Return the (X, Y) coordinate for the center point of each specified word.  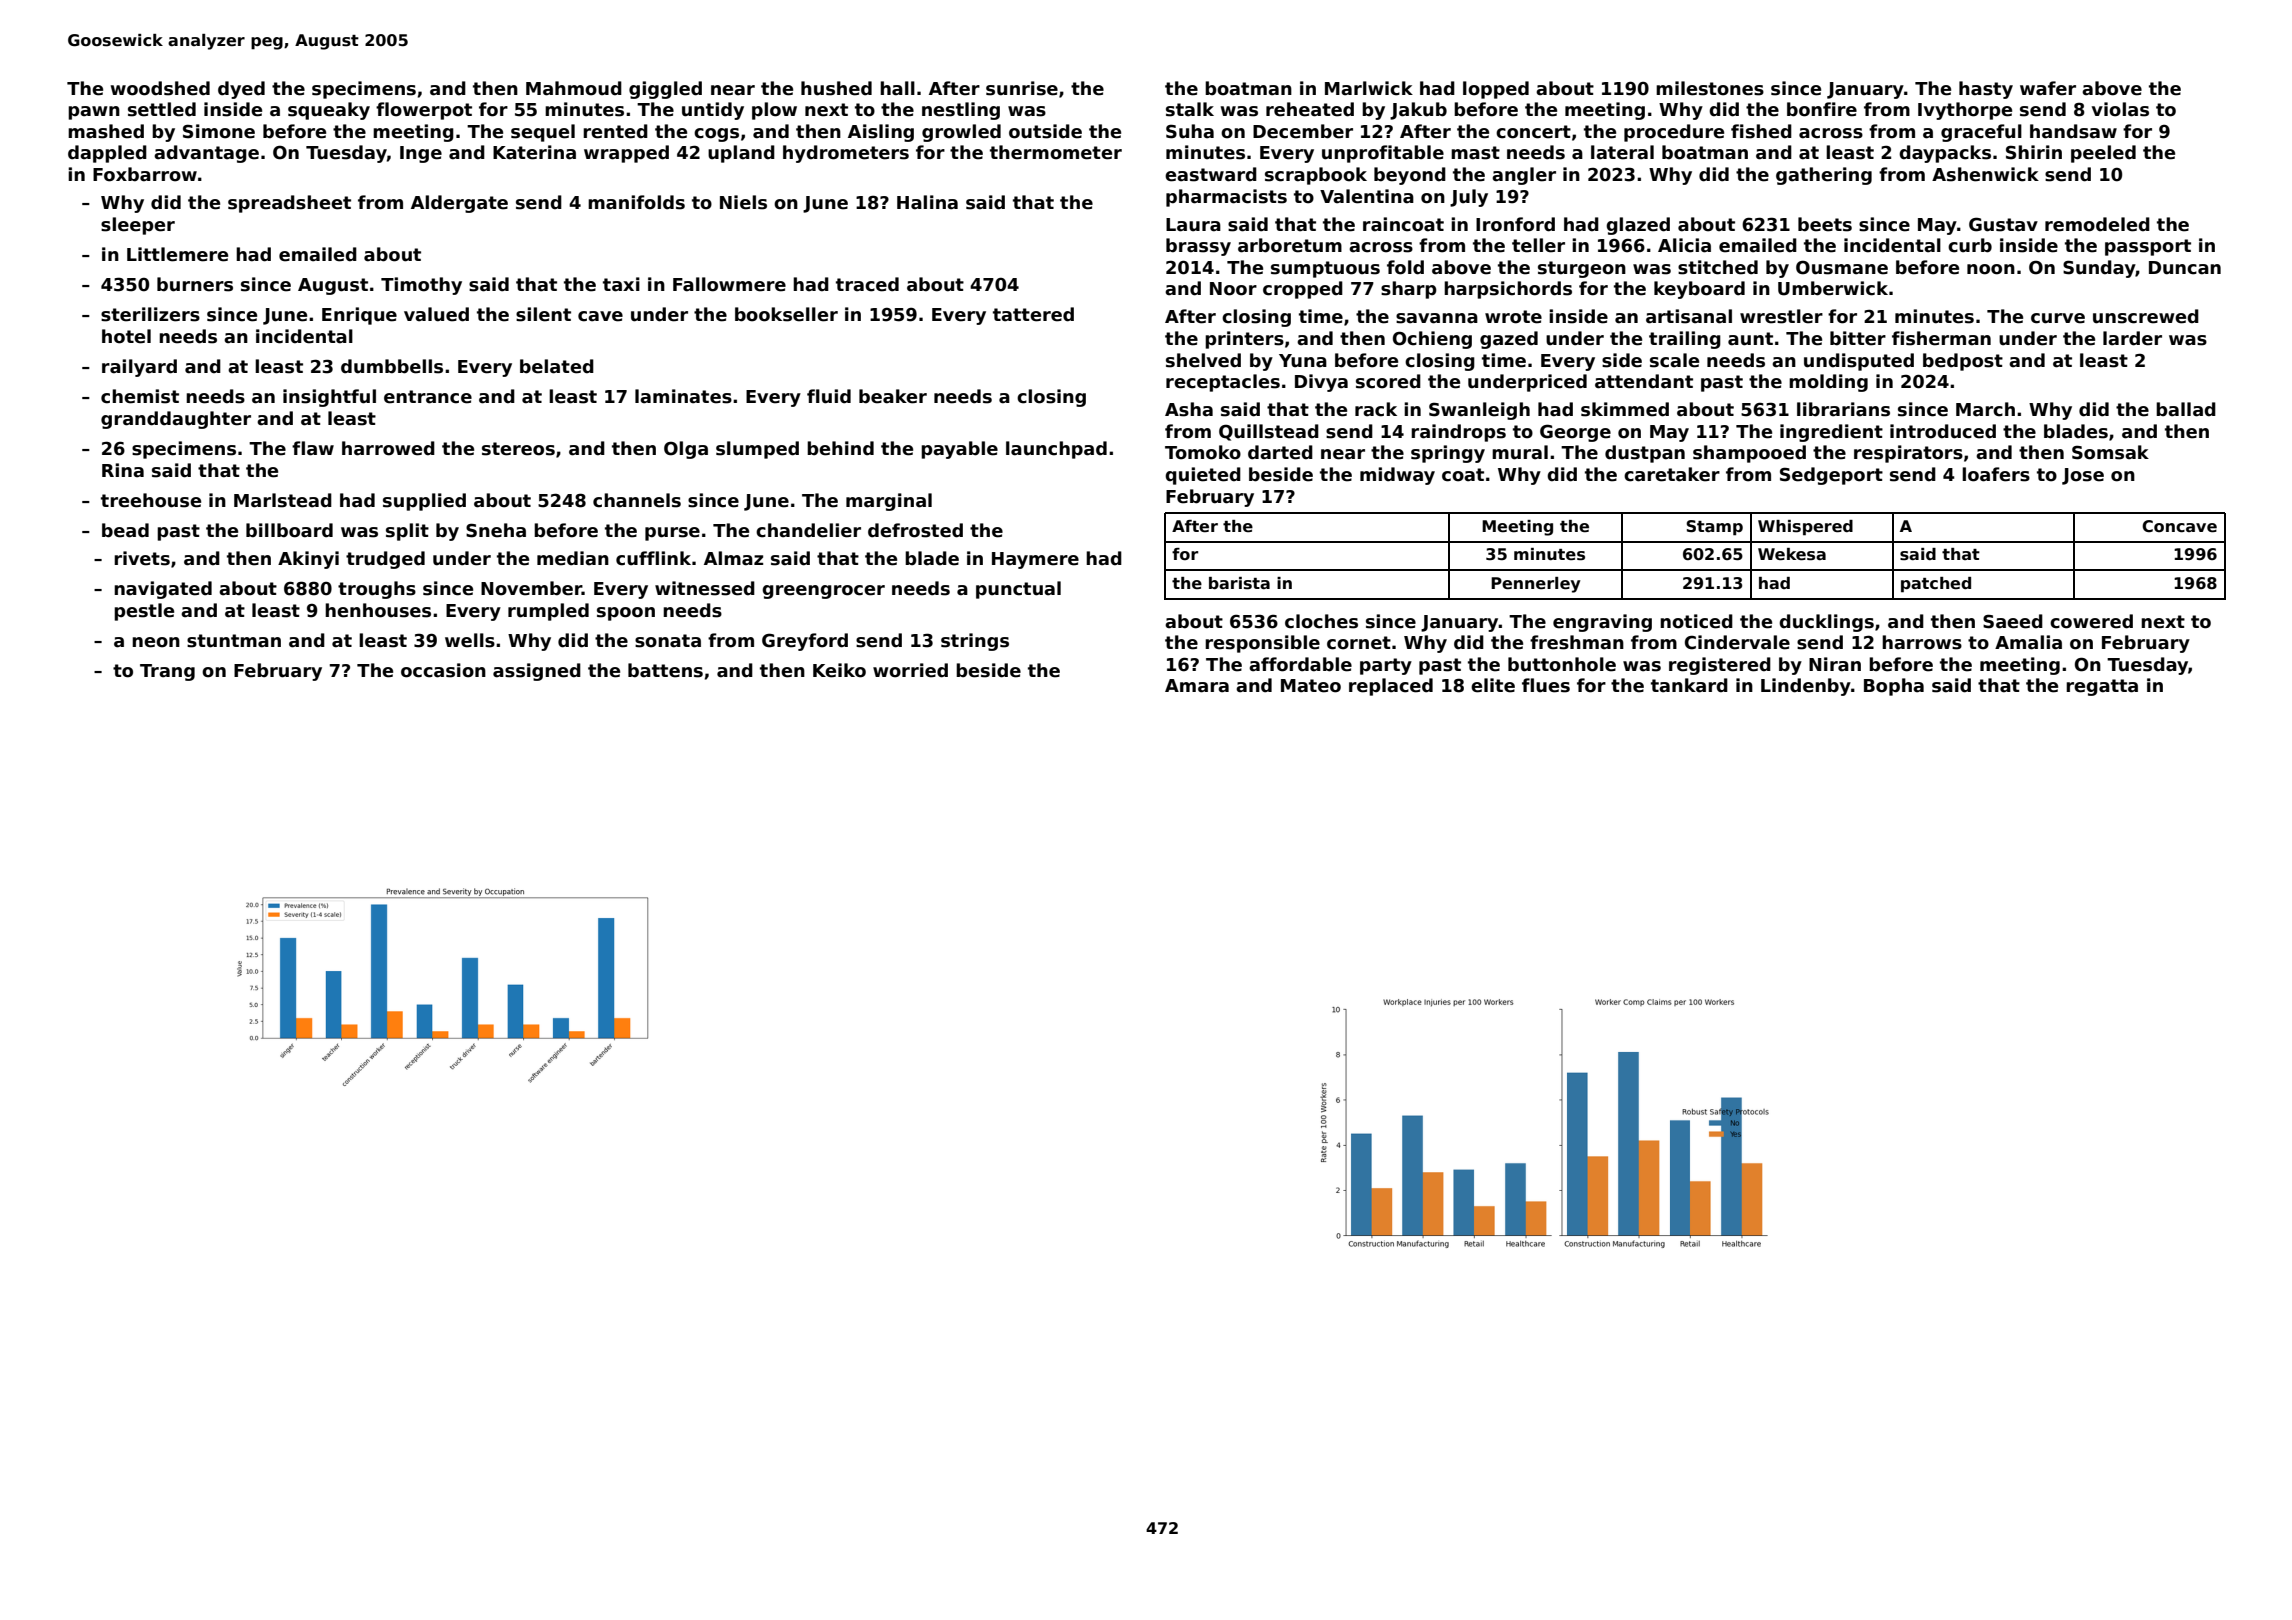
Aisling (881, 133)
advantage (206, 154)
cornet (1359, 643)
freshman (1577, 642)
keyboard (1699, 290)
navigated (163, 590)
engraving (1602, 623)
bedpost (1963, 362)
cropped (1303, 290)
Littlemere (177, 254)
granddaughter (176, 420)
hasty (1986, 90)
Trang (167, 672)
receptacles (1223, 383)
